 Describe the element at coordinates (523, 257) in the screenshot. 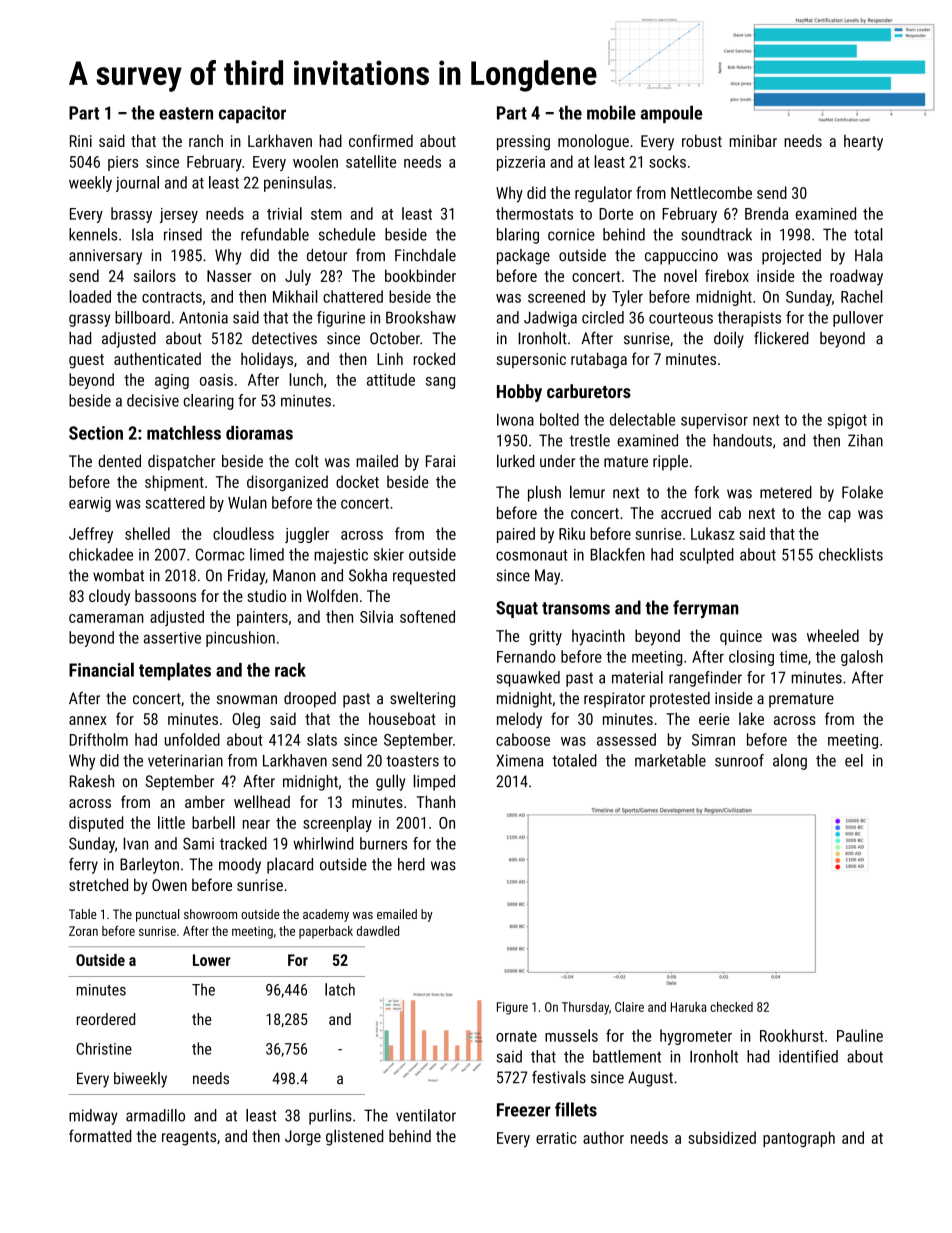

I see `package` at that location.
